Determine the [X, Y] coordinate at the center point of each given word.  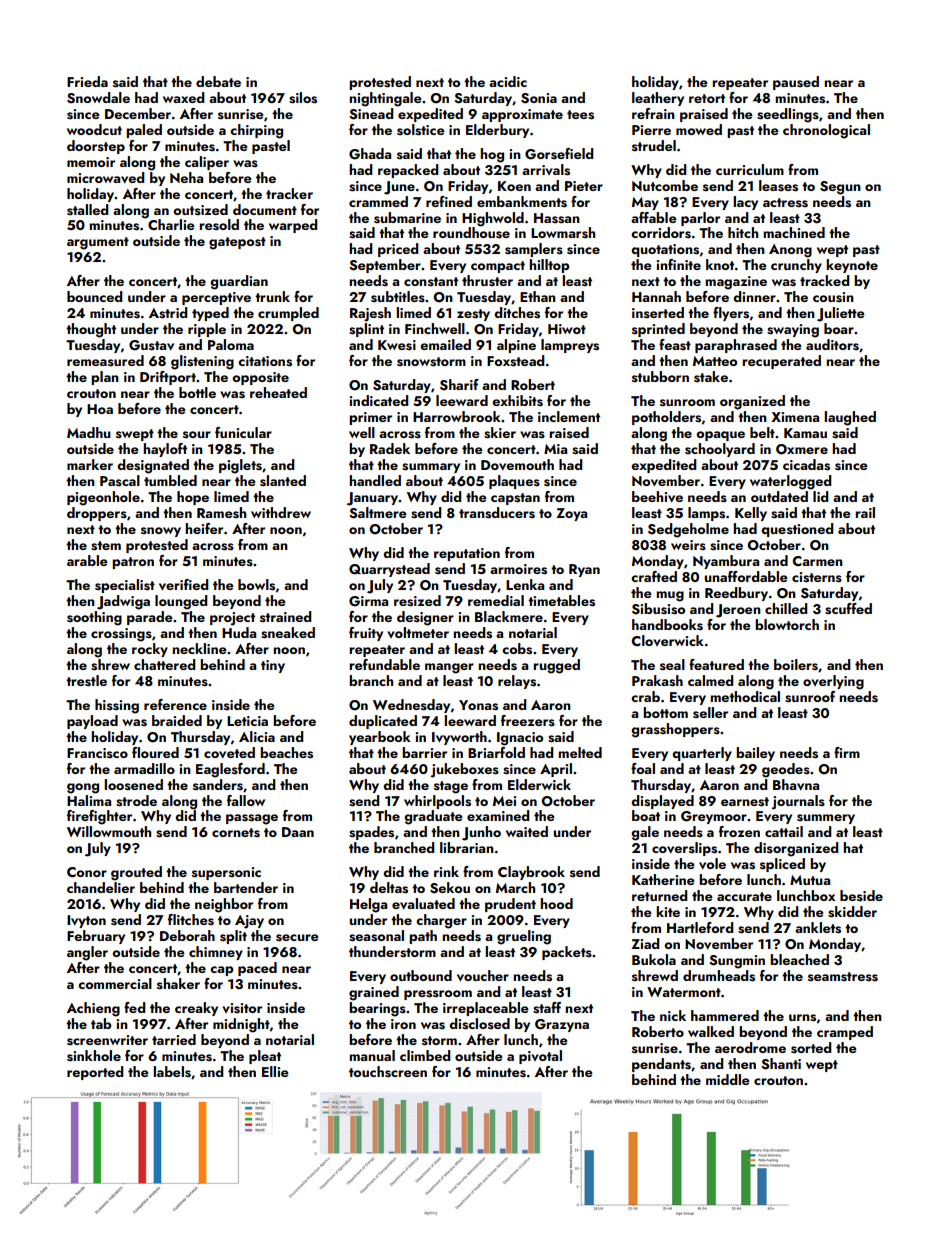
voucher [483, 976]
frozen [739, 831]
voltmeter [418, 632]
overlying [833, 682]
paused [796, 83]
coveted [229, 753]
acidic [508, 81]
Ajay [249, 922]
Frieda [87, 81]
